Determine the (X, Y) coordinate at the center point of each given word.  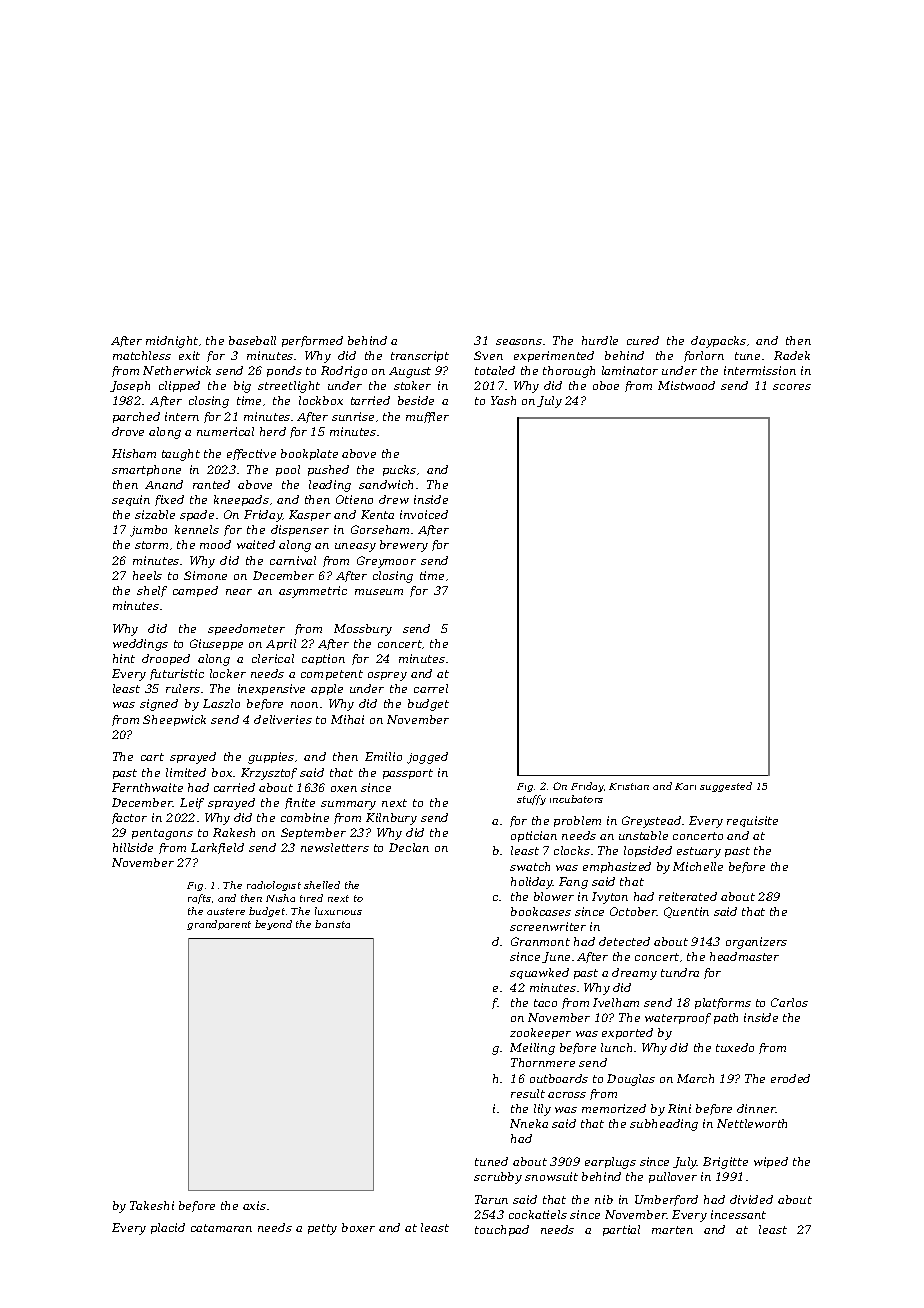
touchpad (502, 1230)
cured (643, 340)
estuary (699, 852)
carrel (431, 688)
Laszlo (221, 703)
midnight (172, 342)
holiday (532, 883)
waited (256, 544)
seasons (519, 342)
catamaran (221, 1228)
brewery (404, 546)
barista (332, 924)
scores (792, 387)
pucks (399, 470)
